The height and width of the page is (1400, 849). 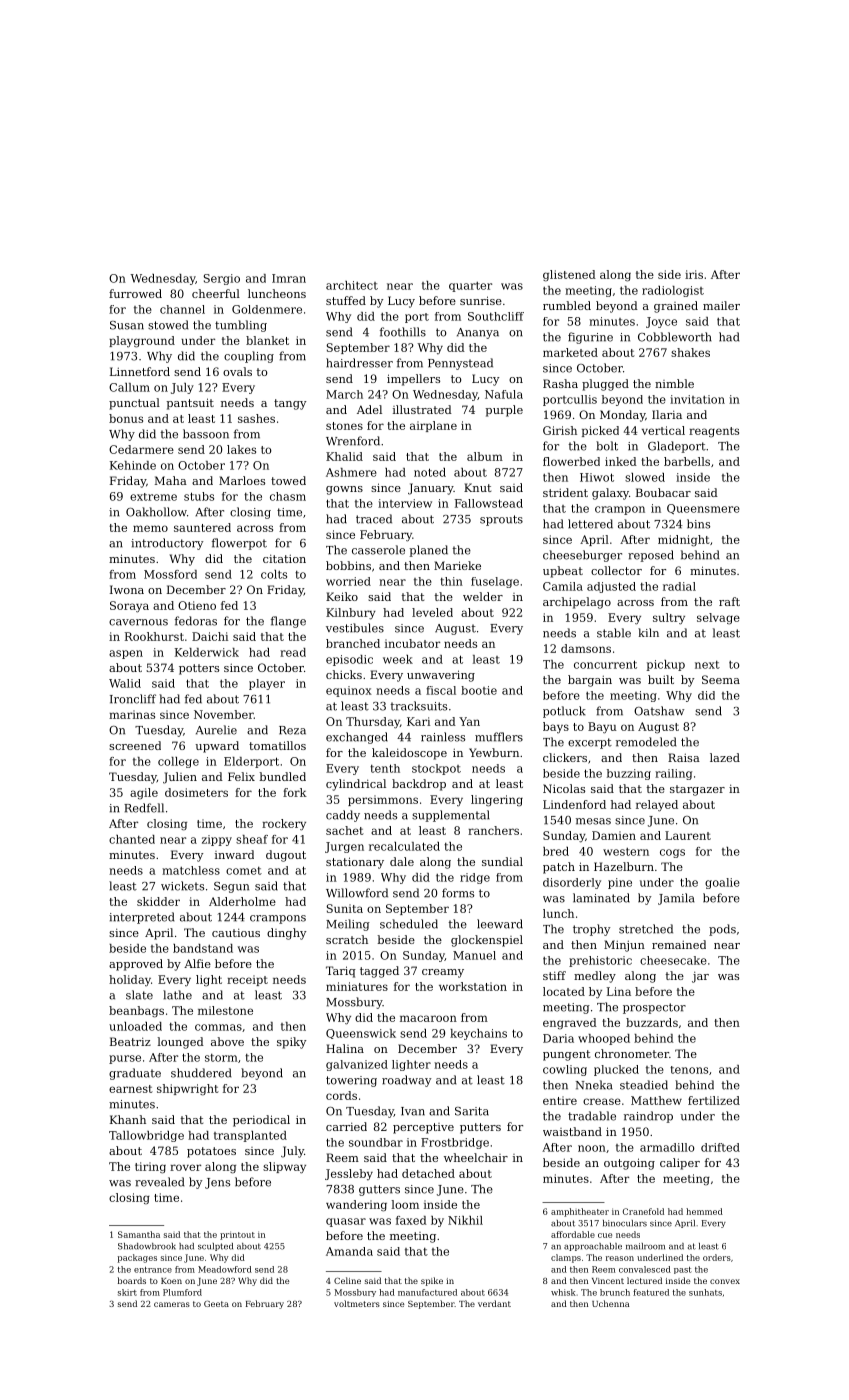 I want to click on Iwona, so click(x=127, y=589).
